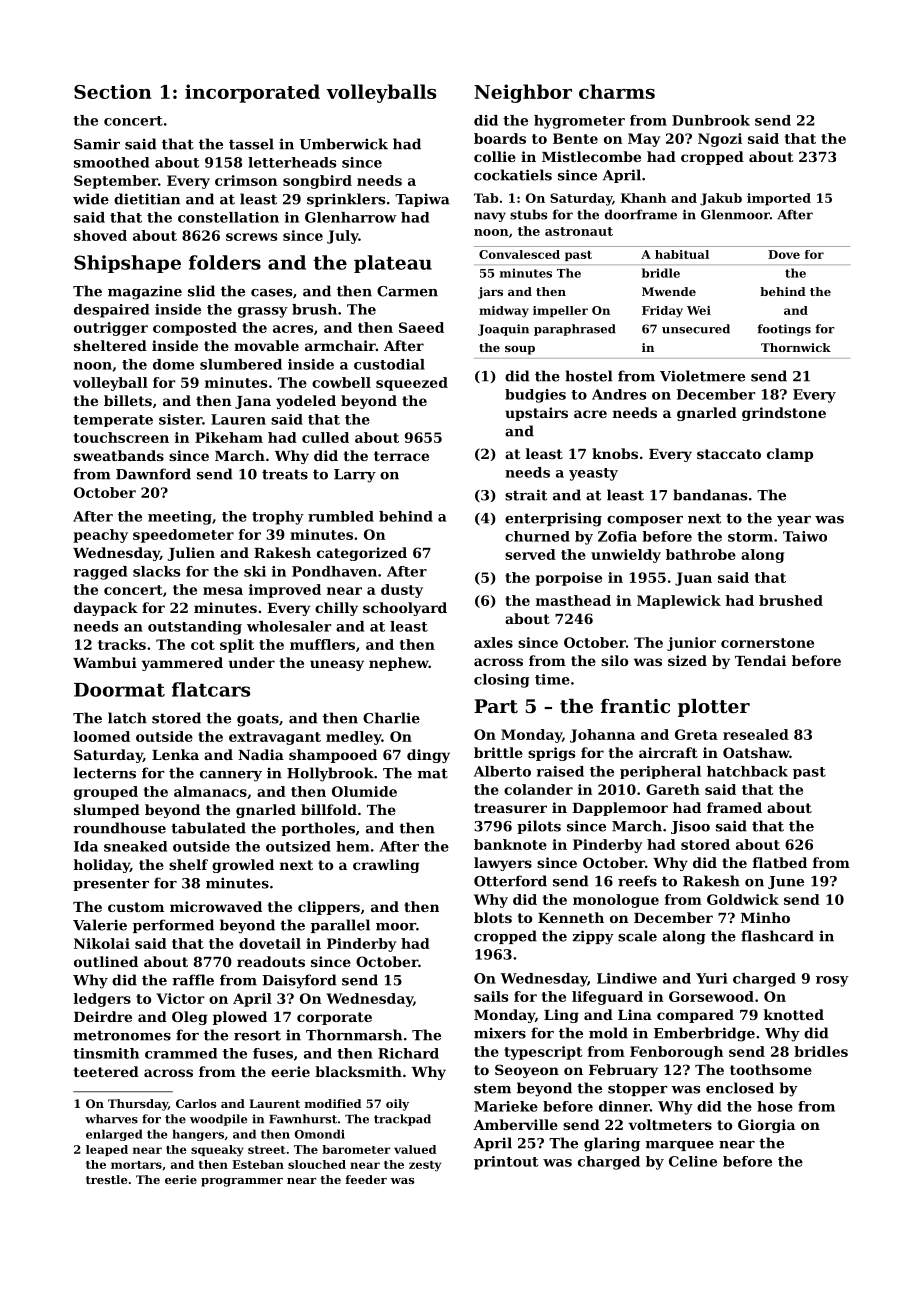 This document has height=1308, width=924. Describe the element at coordinates (100, 573) in the document. I see `ragged` at that location.
